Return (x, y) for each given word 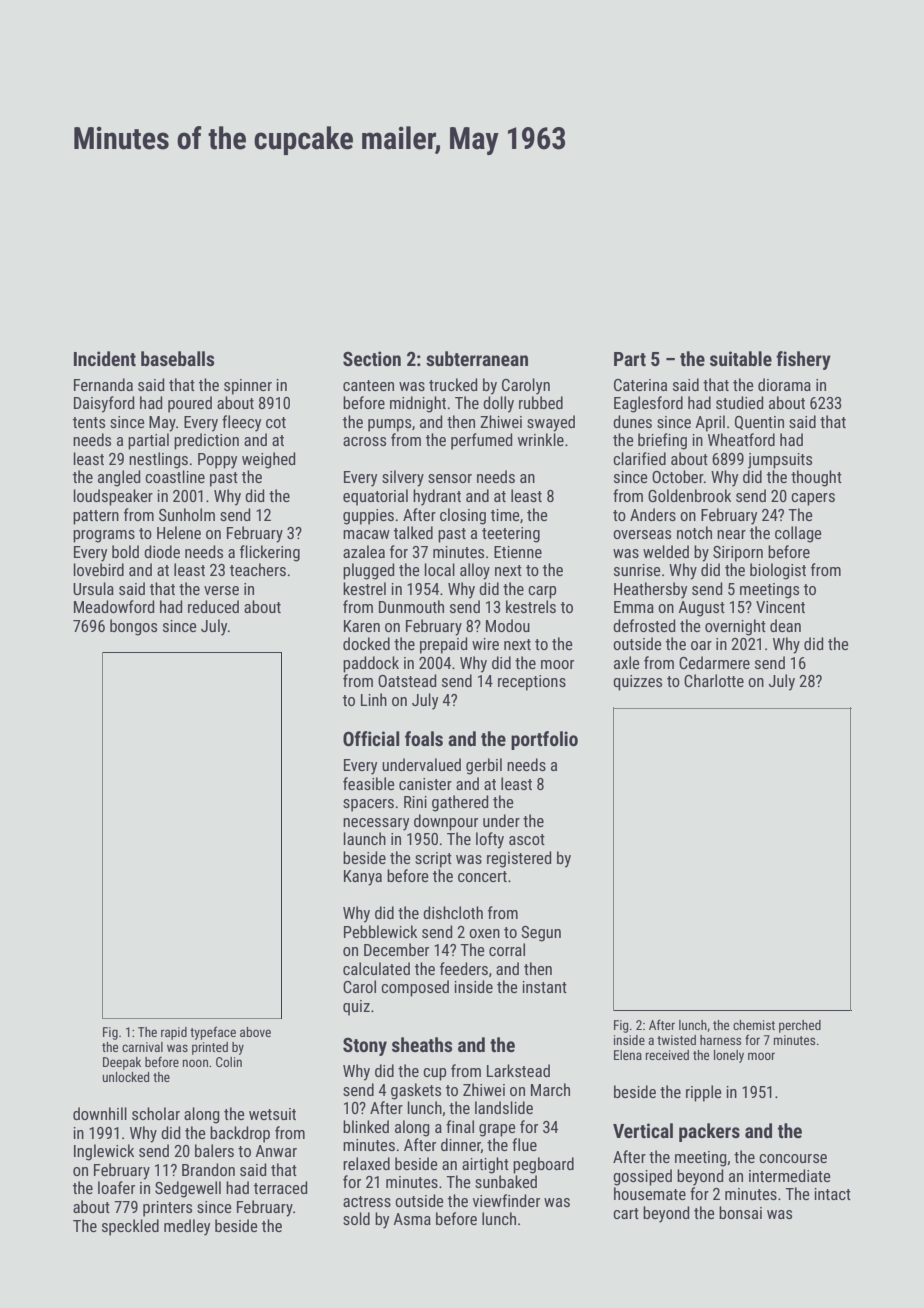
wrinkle (541, 439)
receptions (532, 683)
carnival (142, 1047)
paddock (371, 664)
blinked (366, 1126)
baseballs (177, 358)
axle (627, 662)
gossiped (642, 1177)
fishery (803, 360)
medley (187, 1227)
